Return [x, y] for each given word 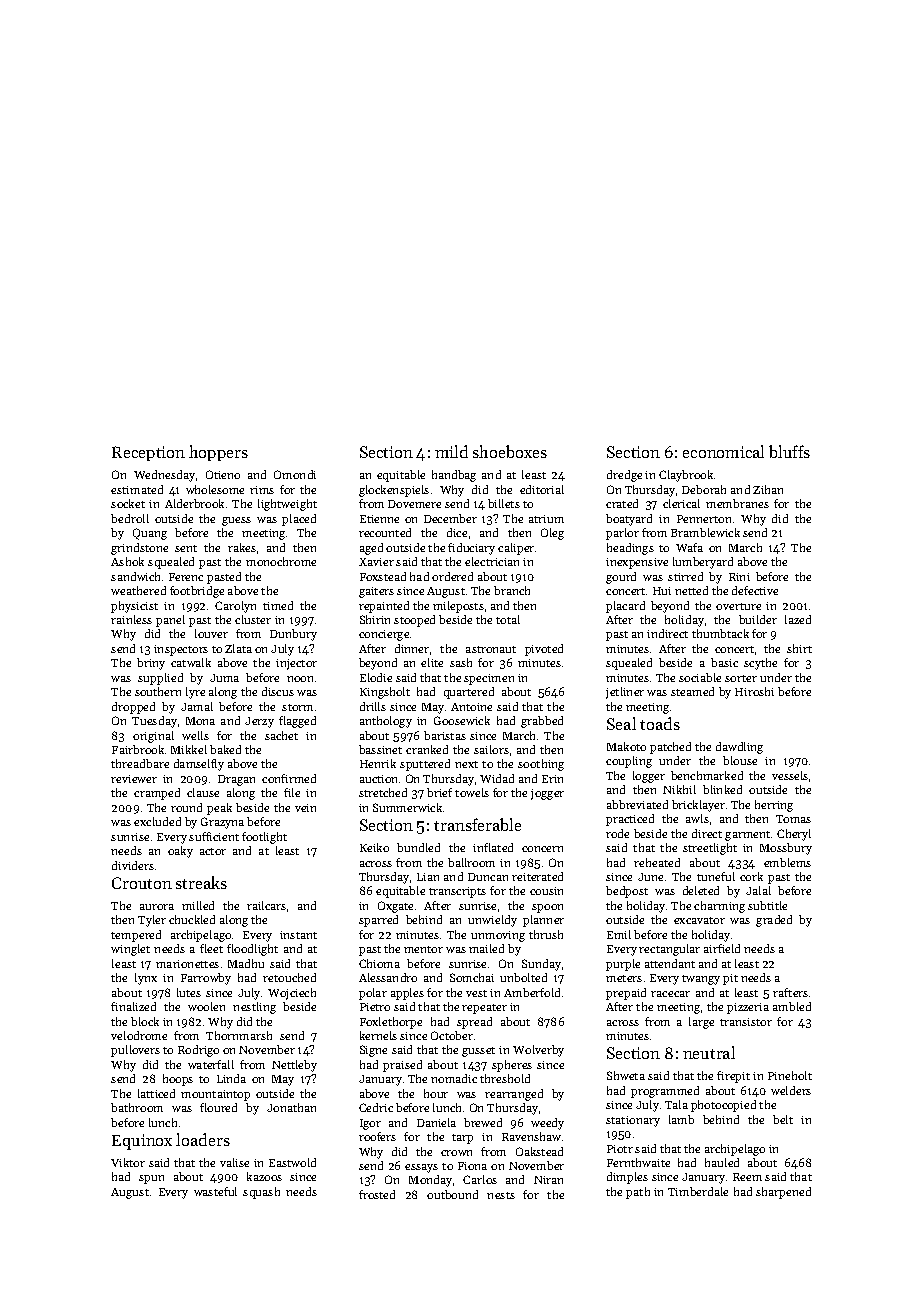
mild [451, 451]
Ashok [127, 561]
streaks [201, 882]
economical [723, 451]
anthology [386, 722]
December [450, 518]
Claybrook [686, 476]
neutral [709, 1052]
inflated [493, 847]
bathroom [137, 1107]
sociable [700, 677]
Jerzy [259, 722]
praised [402, 1066]
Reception [148, 453]
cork [751, 876]
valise [234, 1162]
